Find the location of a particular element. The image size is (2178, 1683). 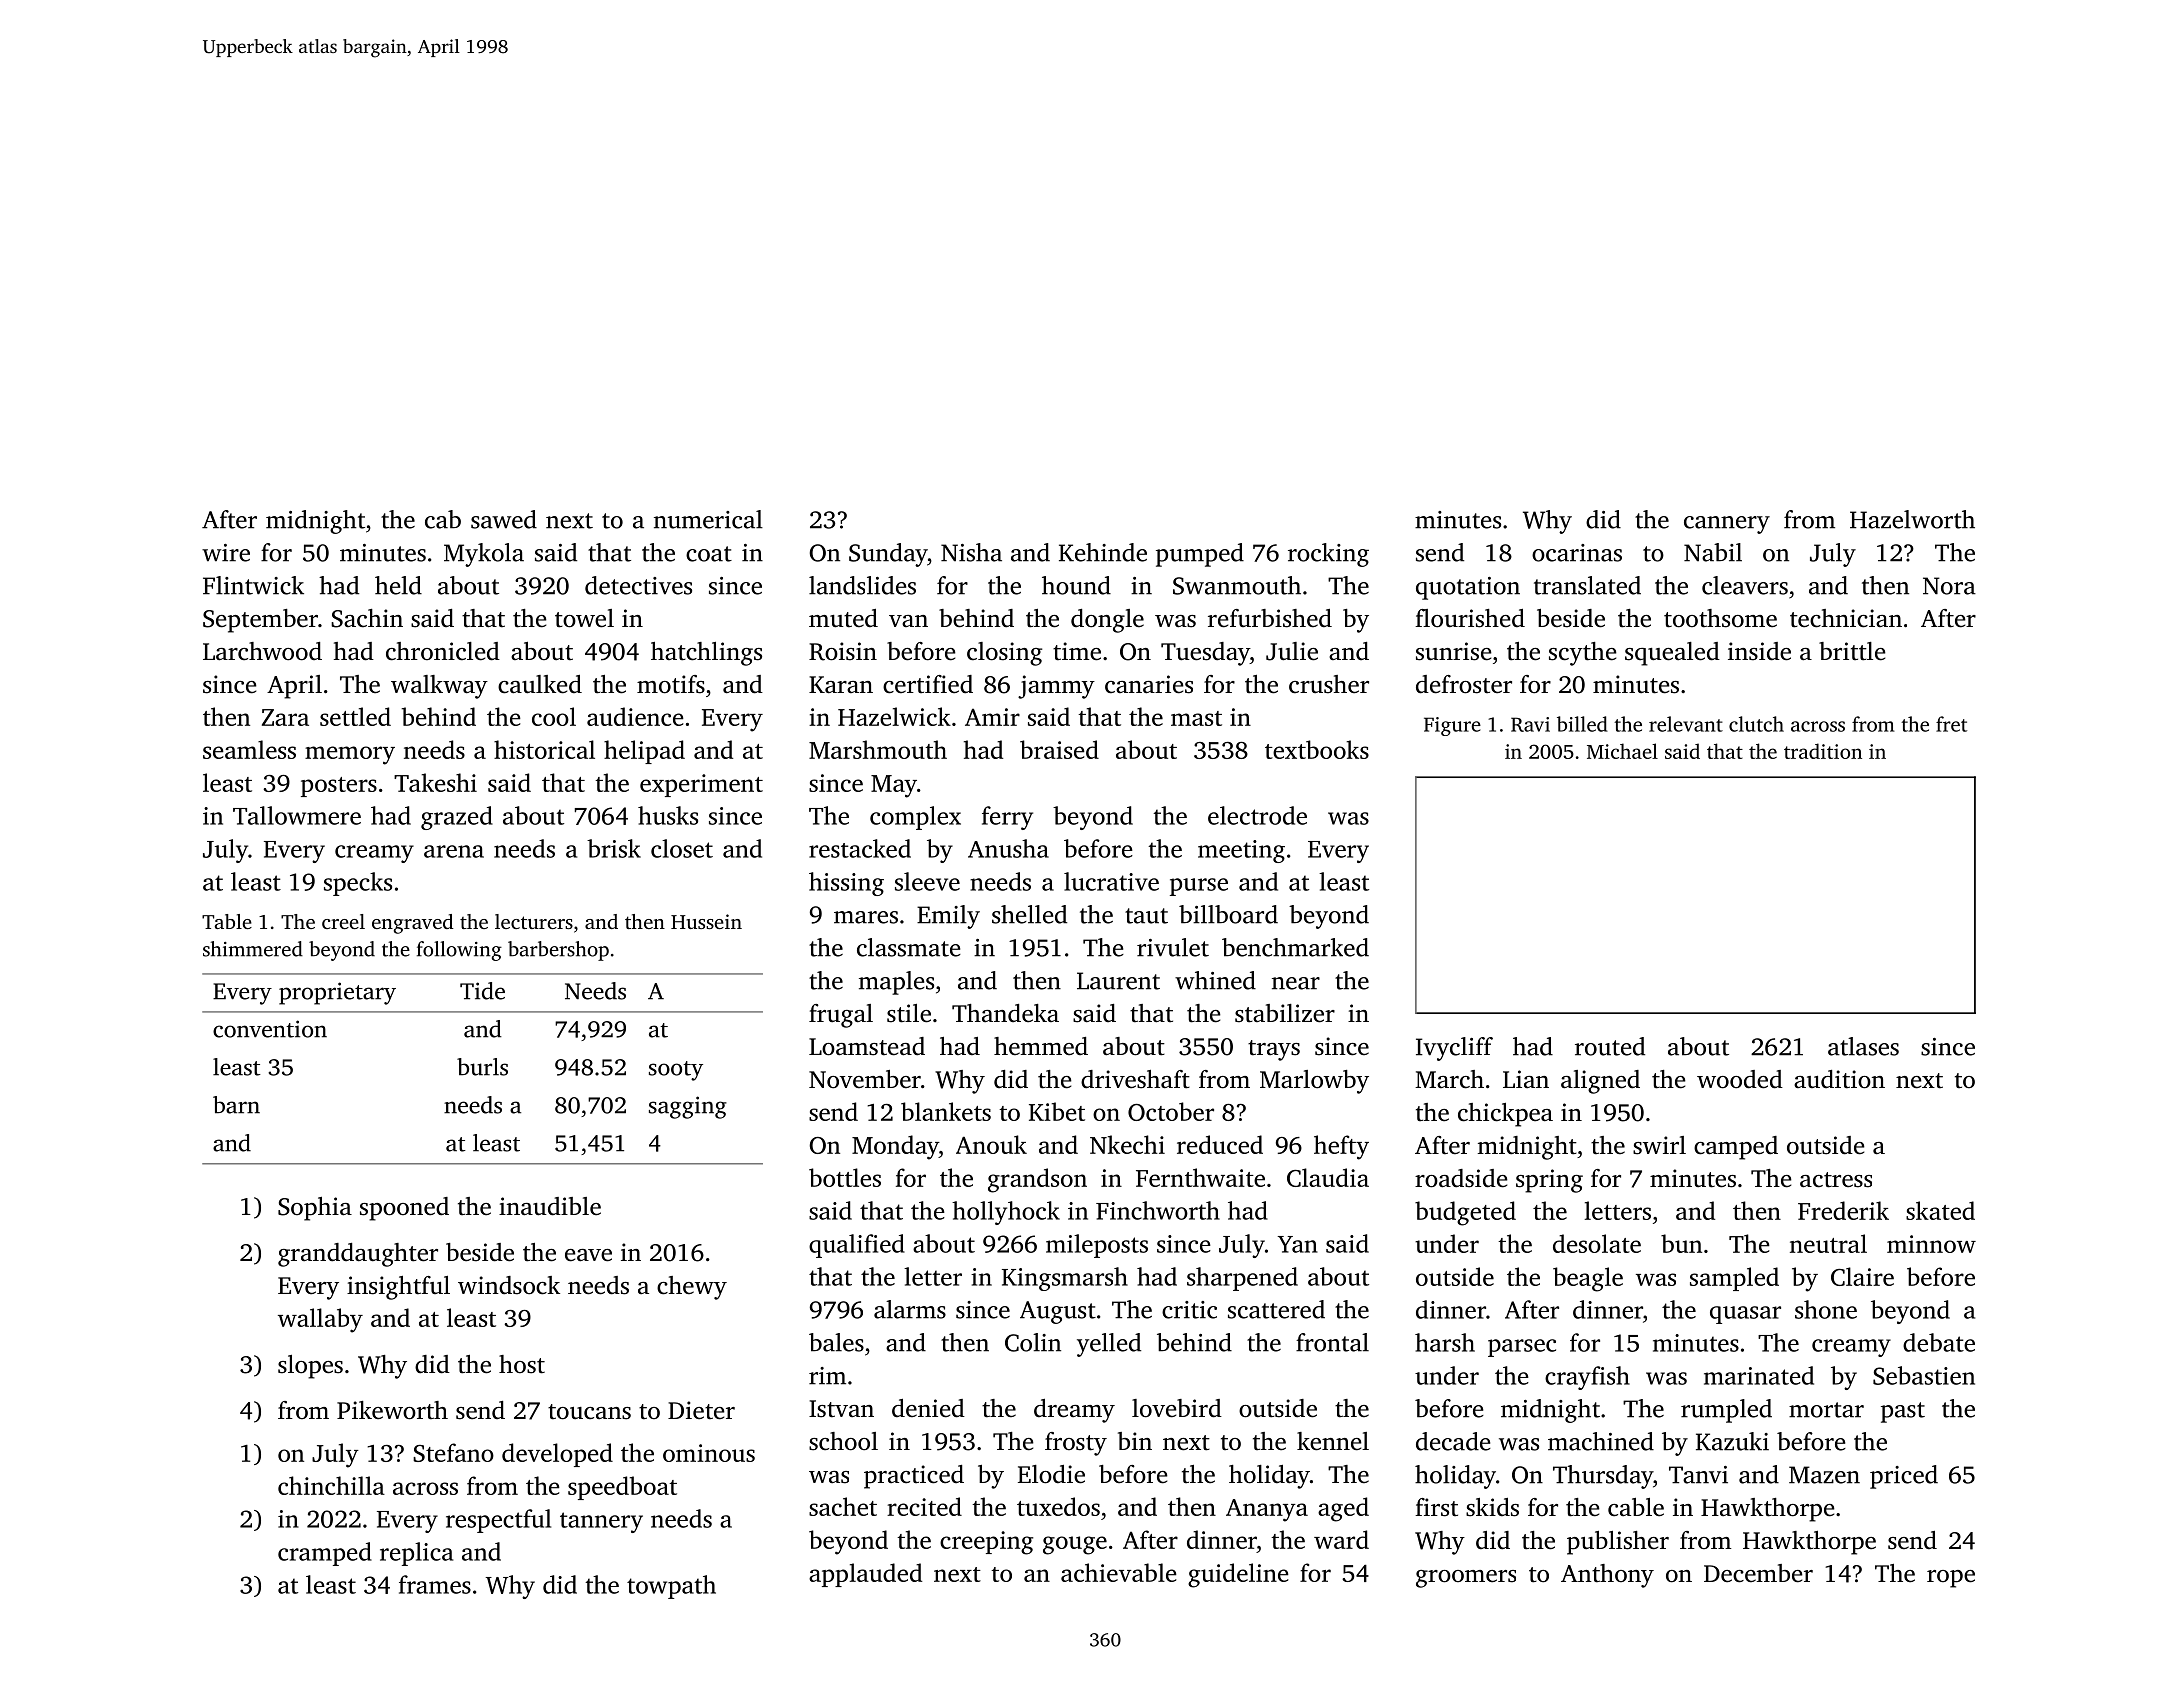

proprietary is located at coordinates (337, 993).
